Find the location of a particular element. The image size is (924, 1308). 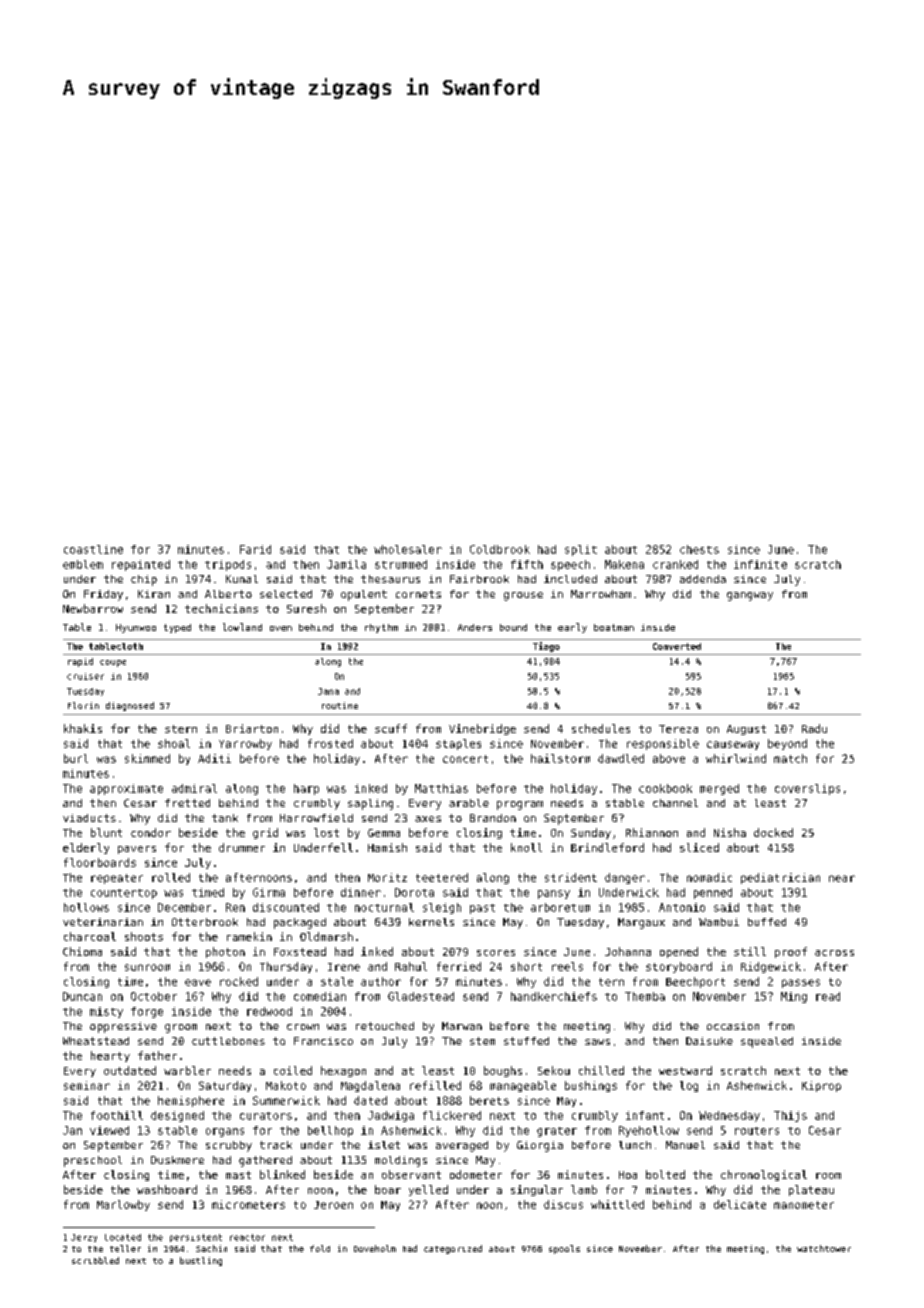

chip is located at coordinates (144, 580).
